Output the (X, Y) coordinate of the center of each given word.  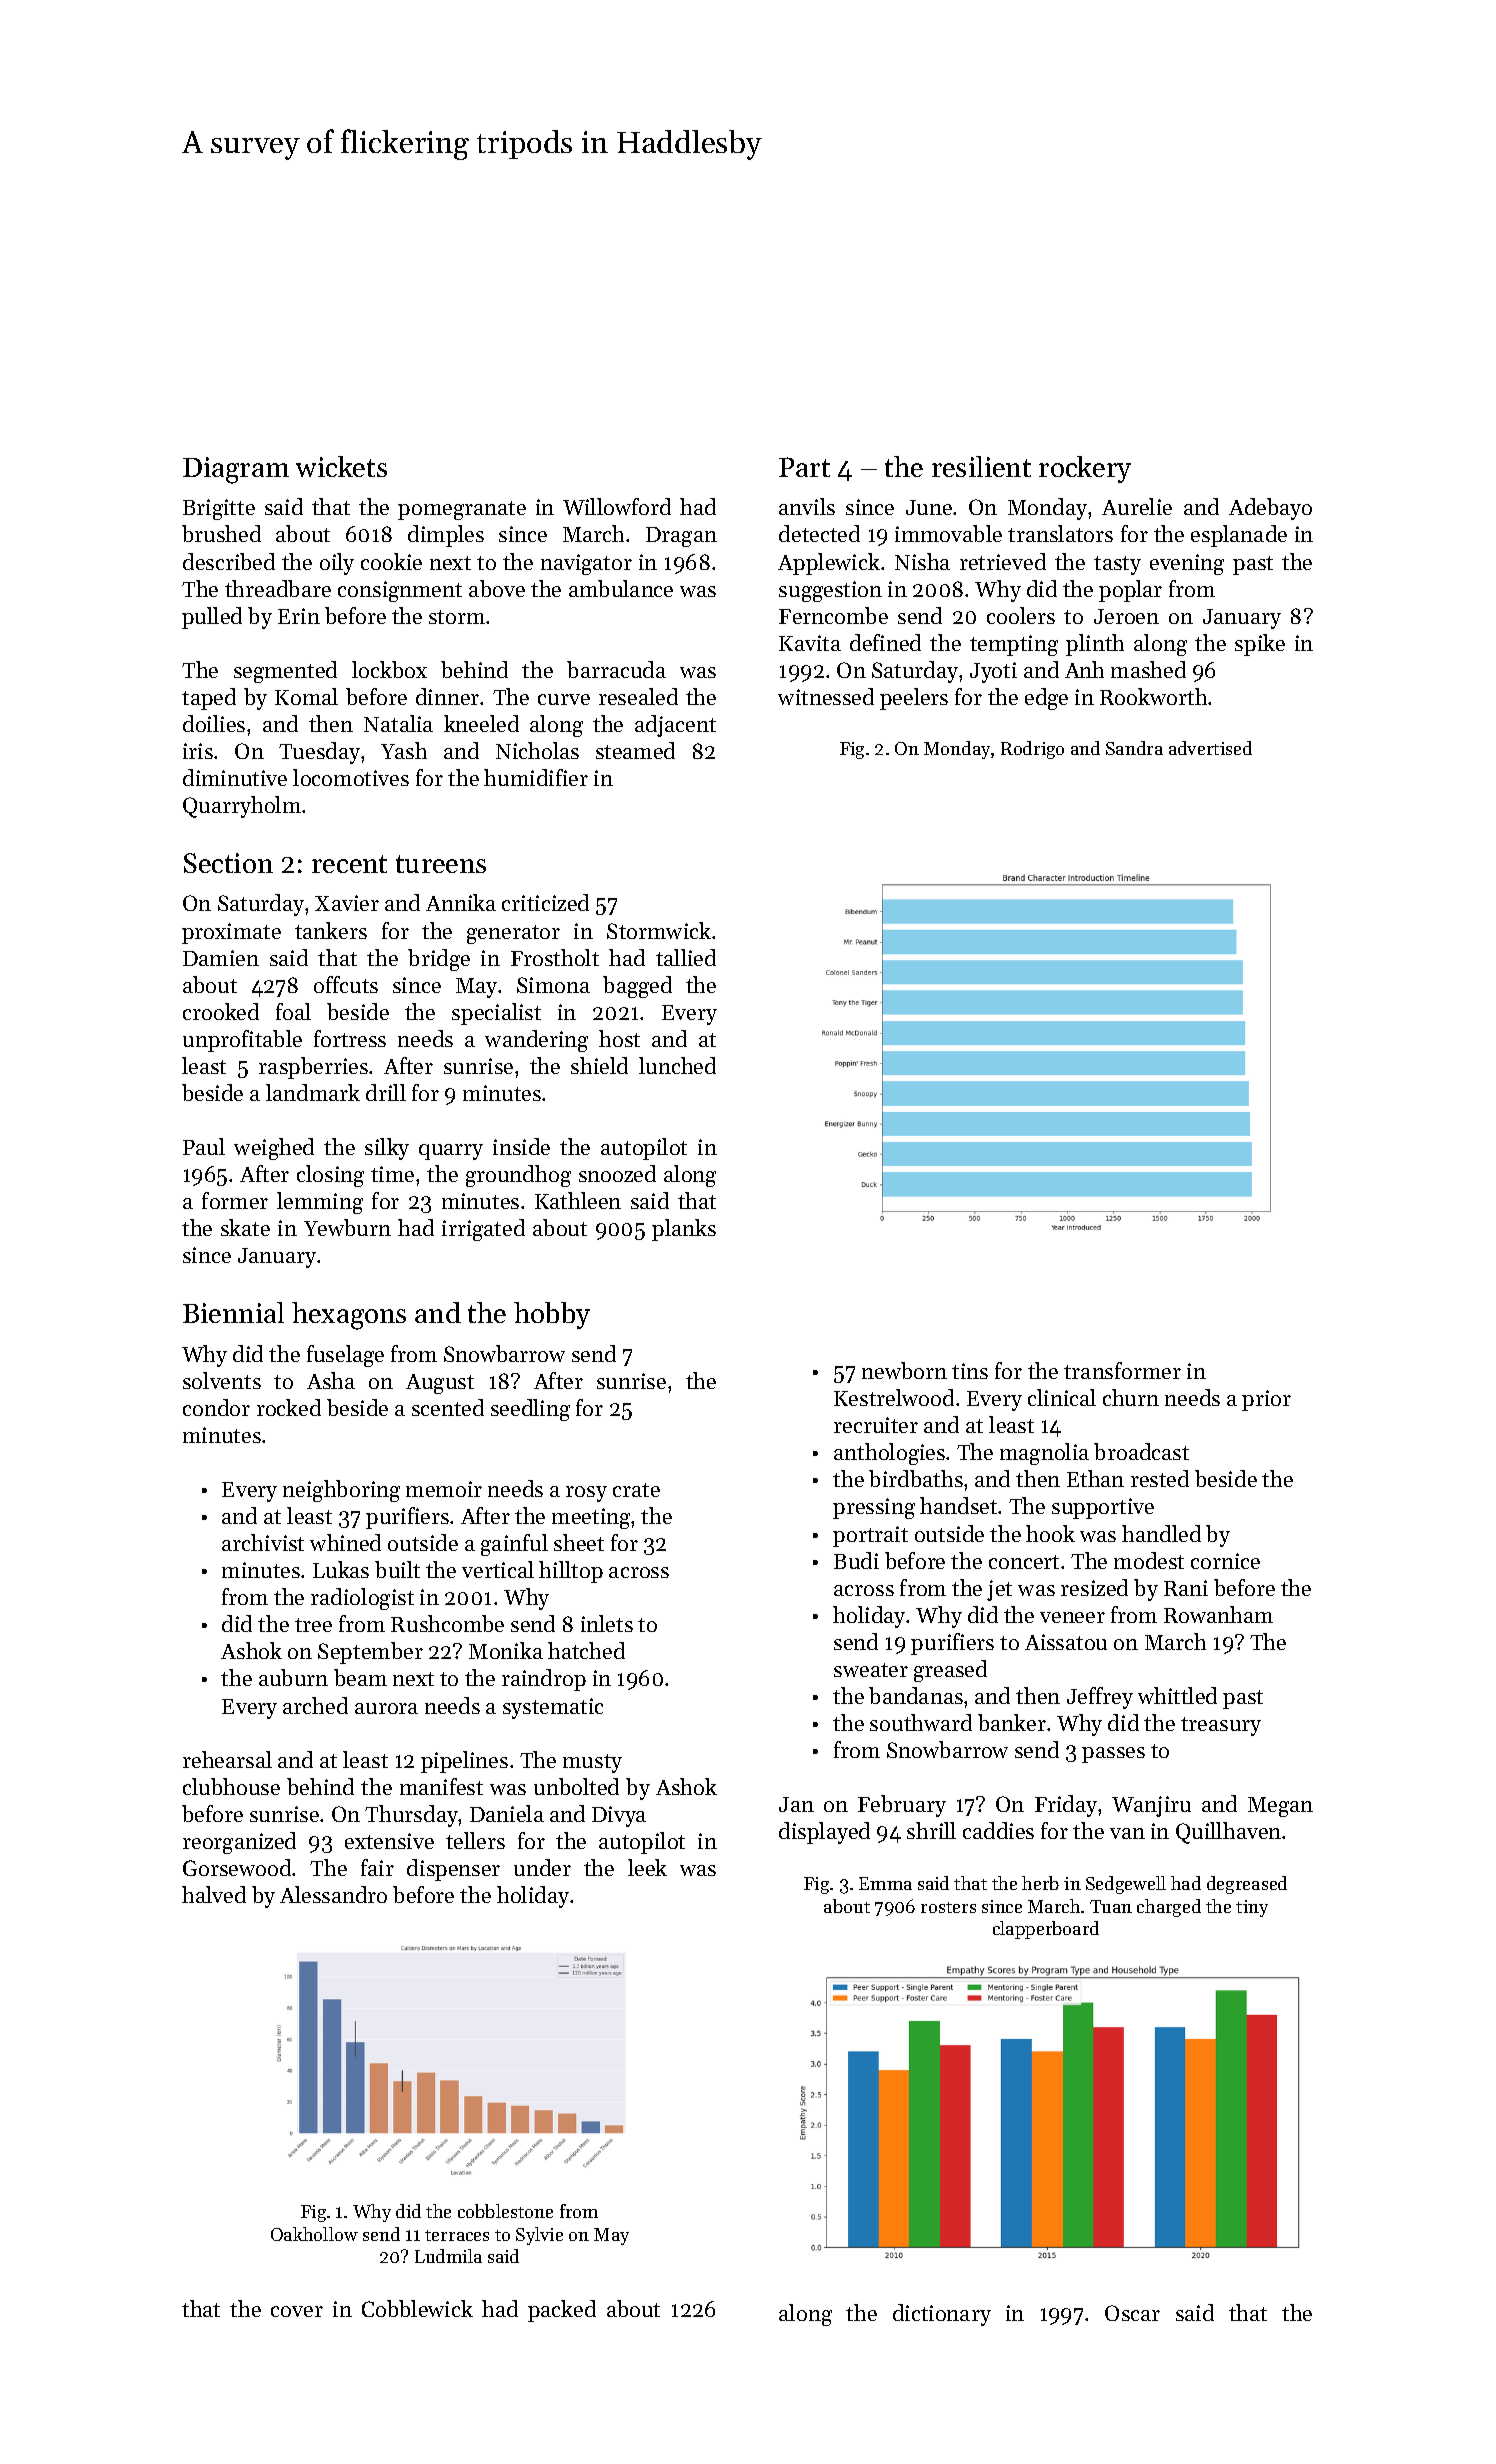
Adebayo (1270, 509)
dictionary (942, 2315)
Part (804, 467)
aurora (386, 1708)
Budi (856, 1560)
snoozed (617, 1173)
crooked (221, 1011)
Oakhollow (314, 2234)
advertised (1210, 748)
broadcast (1141, 1451)
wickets (341, 466)
